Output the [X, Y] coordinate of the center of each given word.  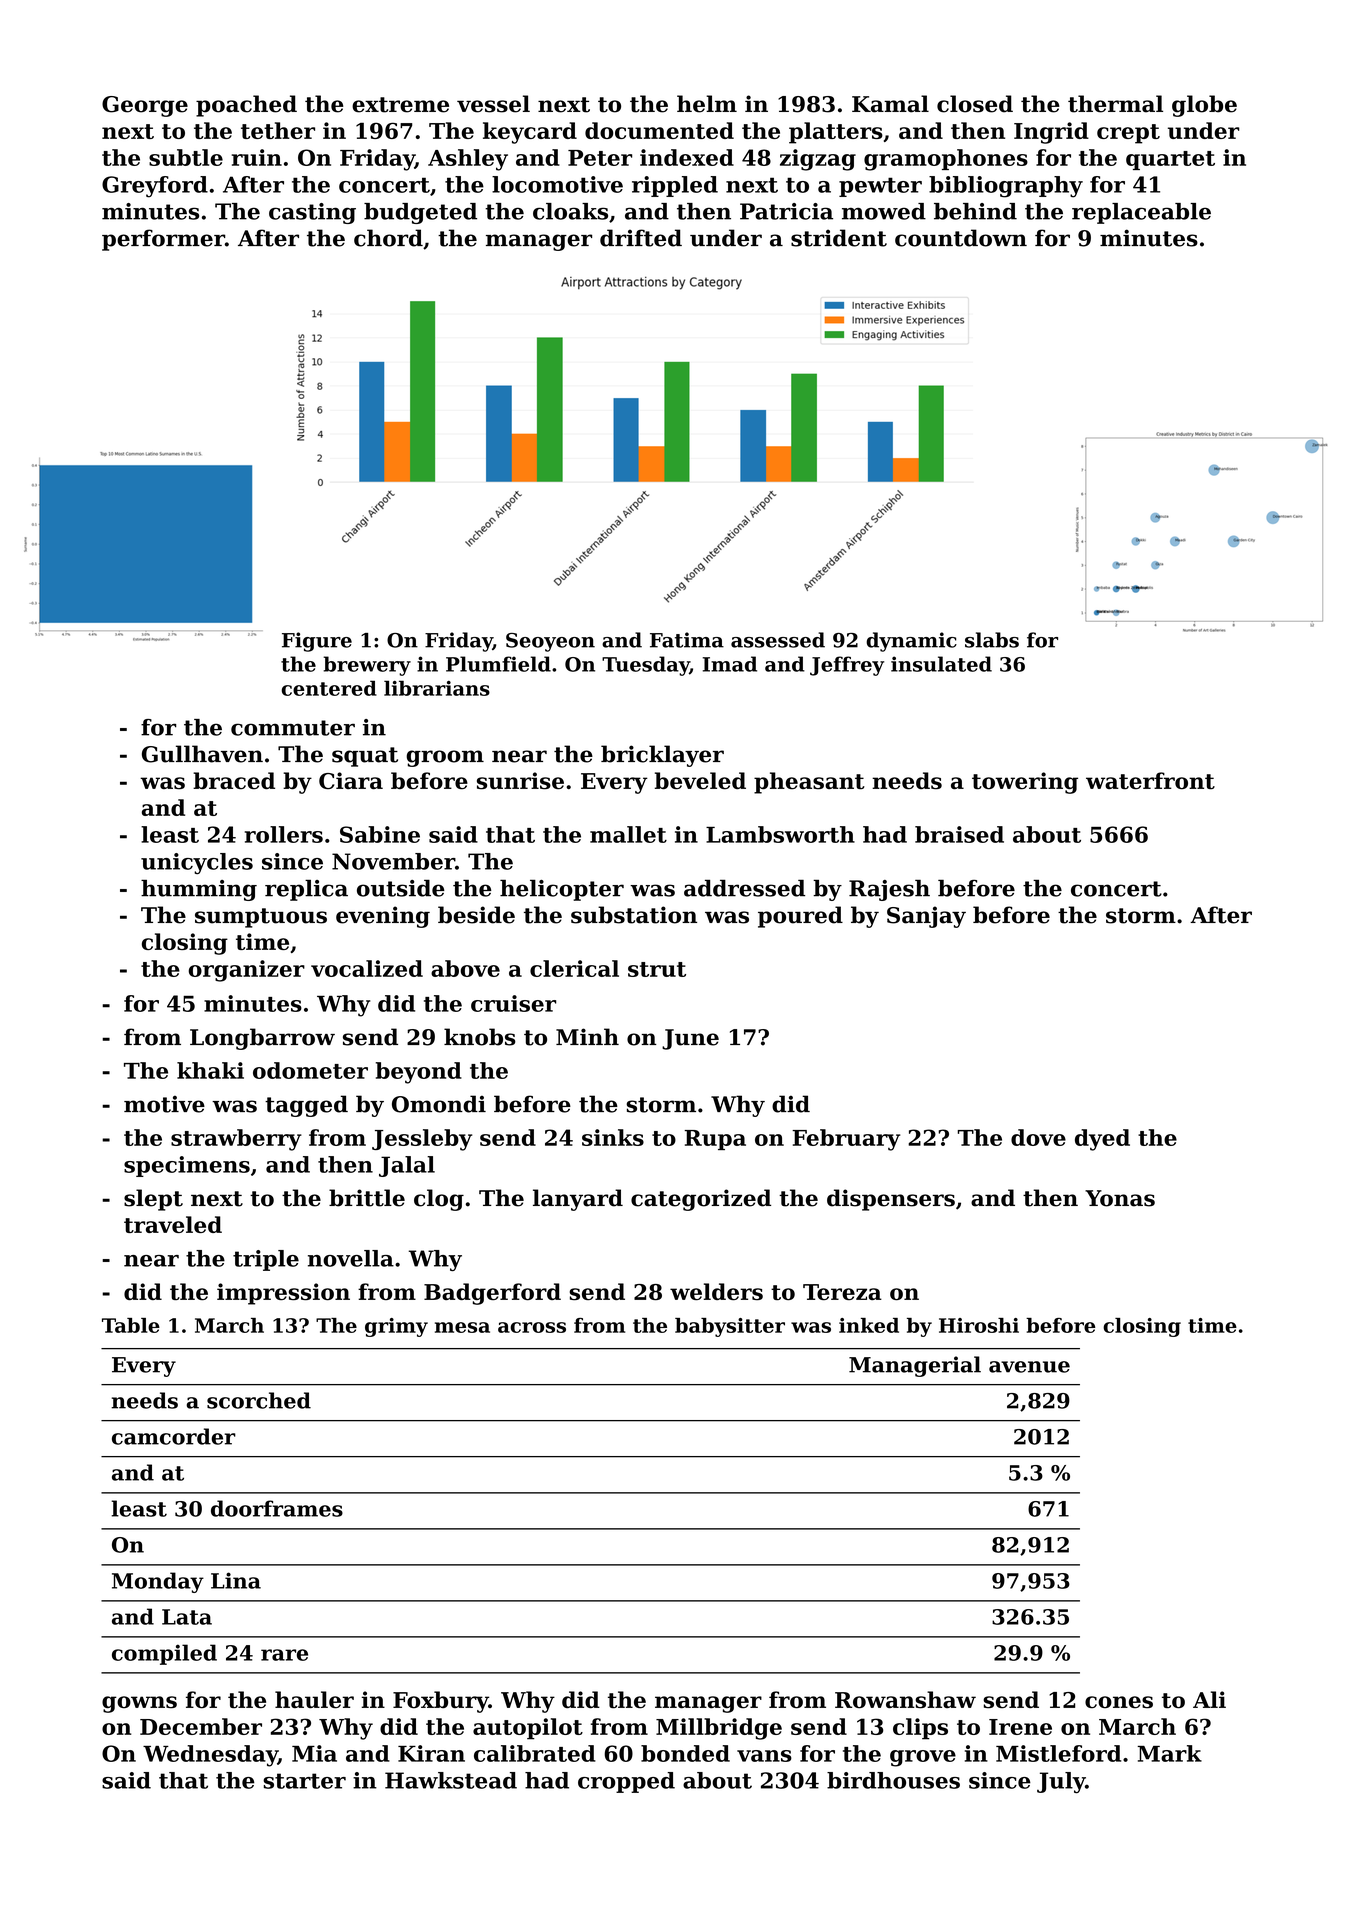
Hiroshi [979, 1325]
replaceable [1141, 213]
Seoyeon [550, 642]
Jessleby [422, 1140]
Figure [317, 642]
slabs [992, 640]
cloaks [570, 211]
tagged [306, 1106]
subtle [186, 157]
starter [304, 1781]
